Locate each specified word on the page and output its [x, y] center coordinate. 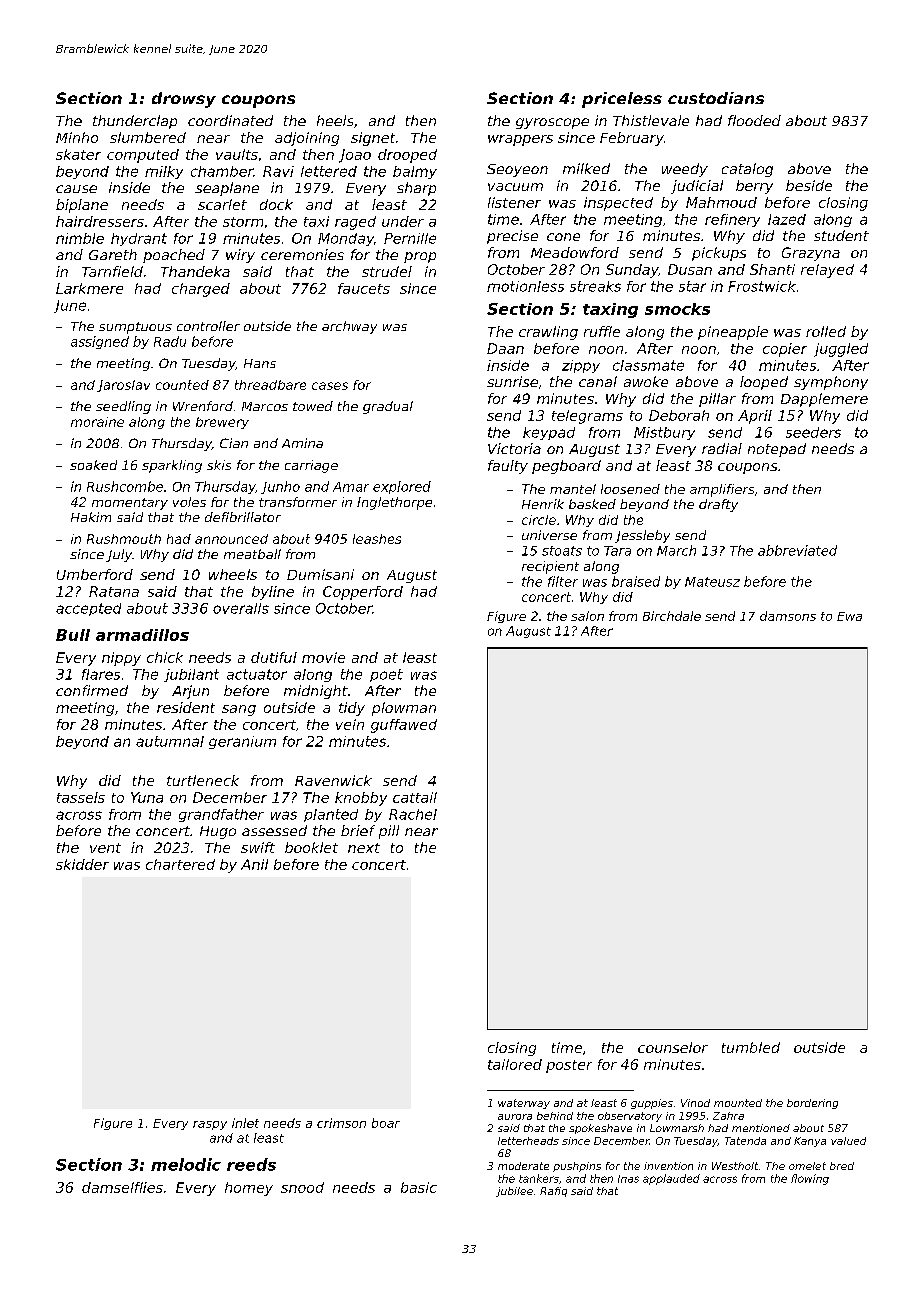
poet [386, 675]
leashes [377, 539]
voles [189, 502]
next [364, 848]
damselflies [122, 1187]
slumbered [148, 137]
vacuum [515, 187]
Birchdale [672, 616]
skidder [82, 864]
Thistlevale [651, 120]
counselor [673, 1047]
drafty [718, 505]
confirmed [92, 690]
